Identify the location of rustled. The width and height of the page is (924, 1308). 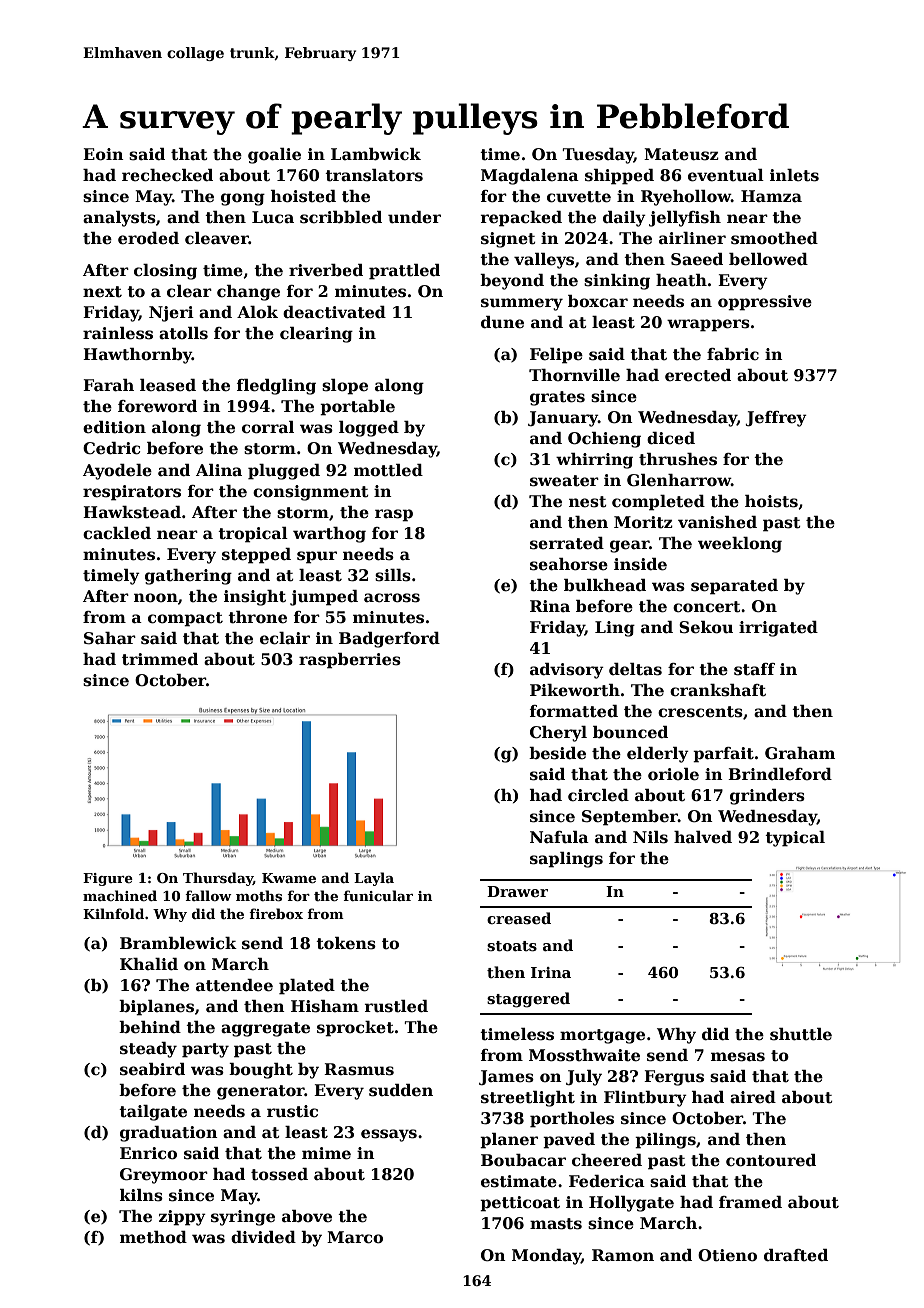
(396, 1006).
